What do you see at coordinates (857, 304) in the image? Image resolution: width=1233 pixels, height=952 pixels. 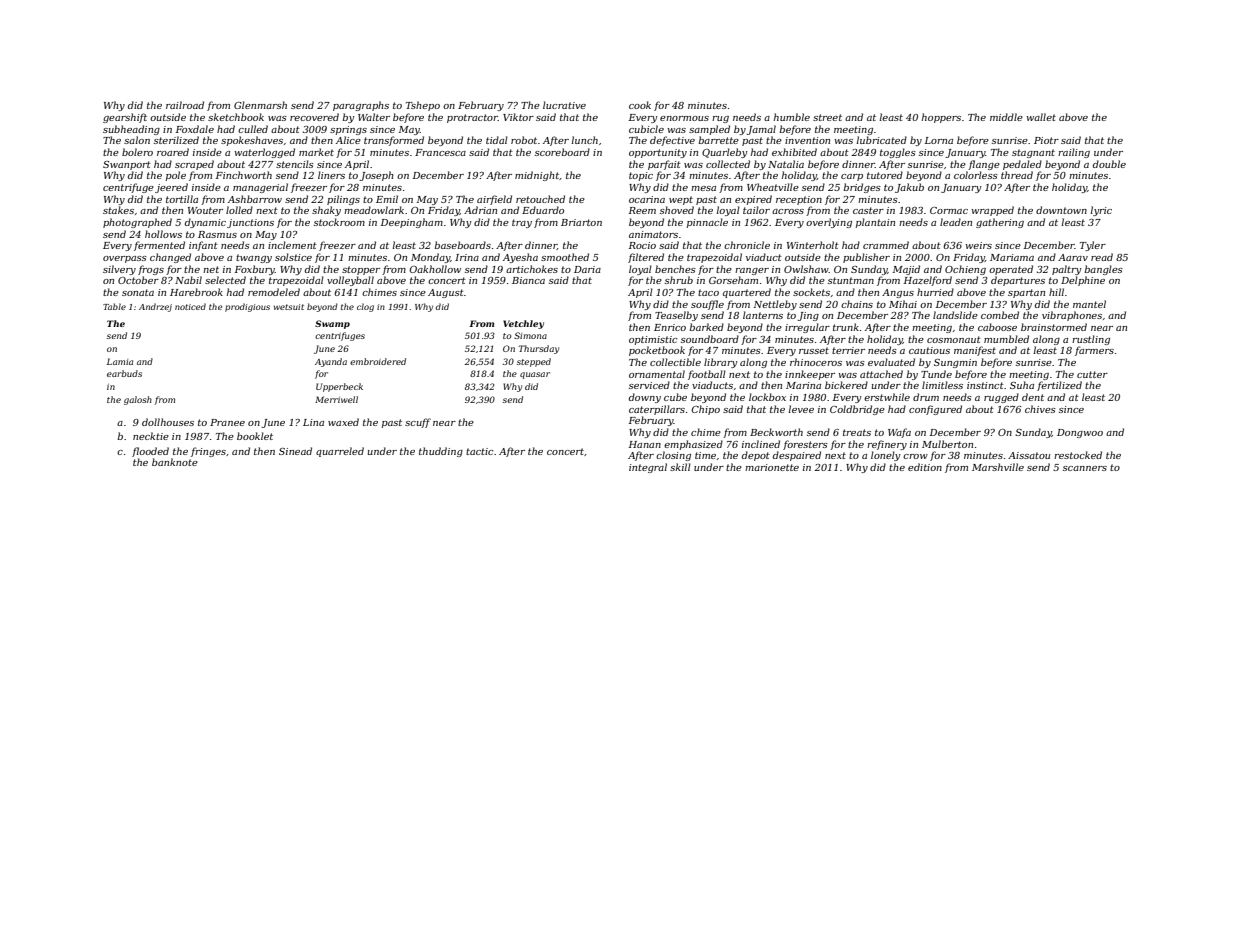 I see `chains` at bounding box center [857, 304].
